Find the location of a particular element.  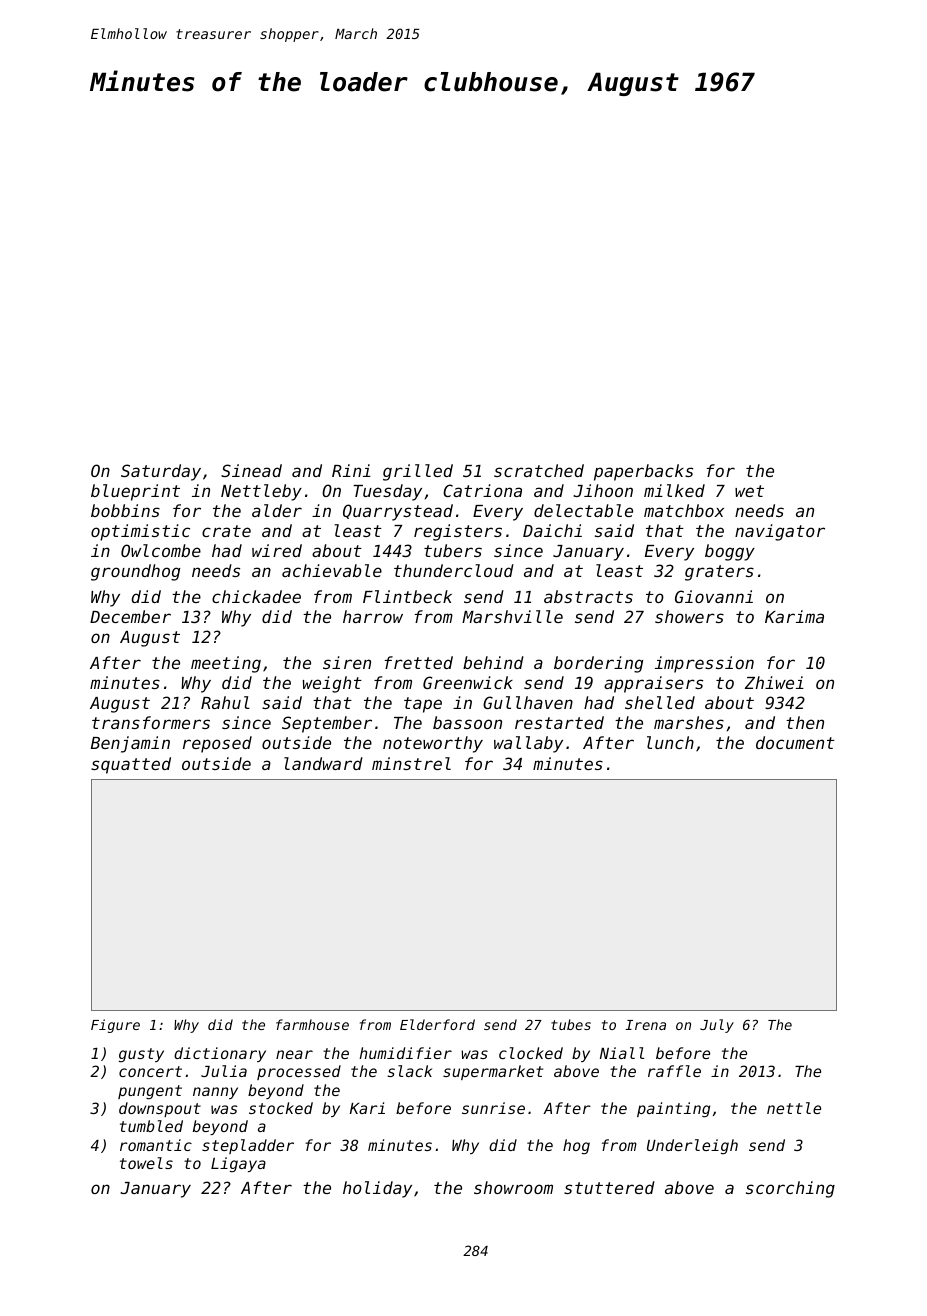

Marshville is located at coordinates (512, 616).
